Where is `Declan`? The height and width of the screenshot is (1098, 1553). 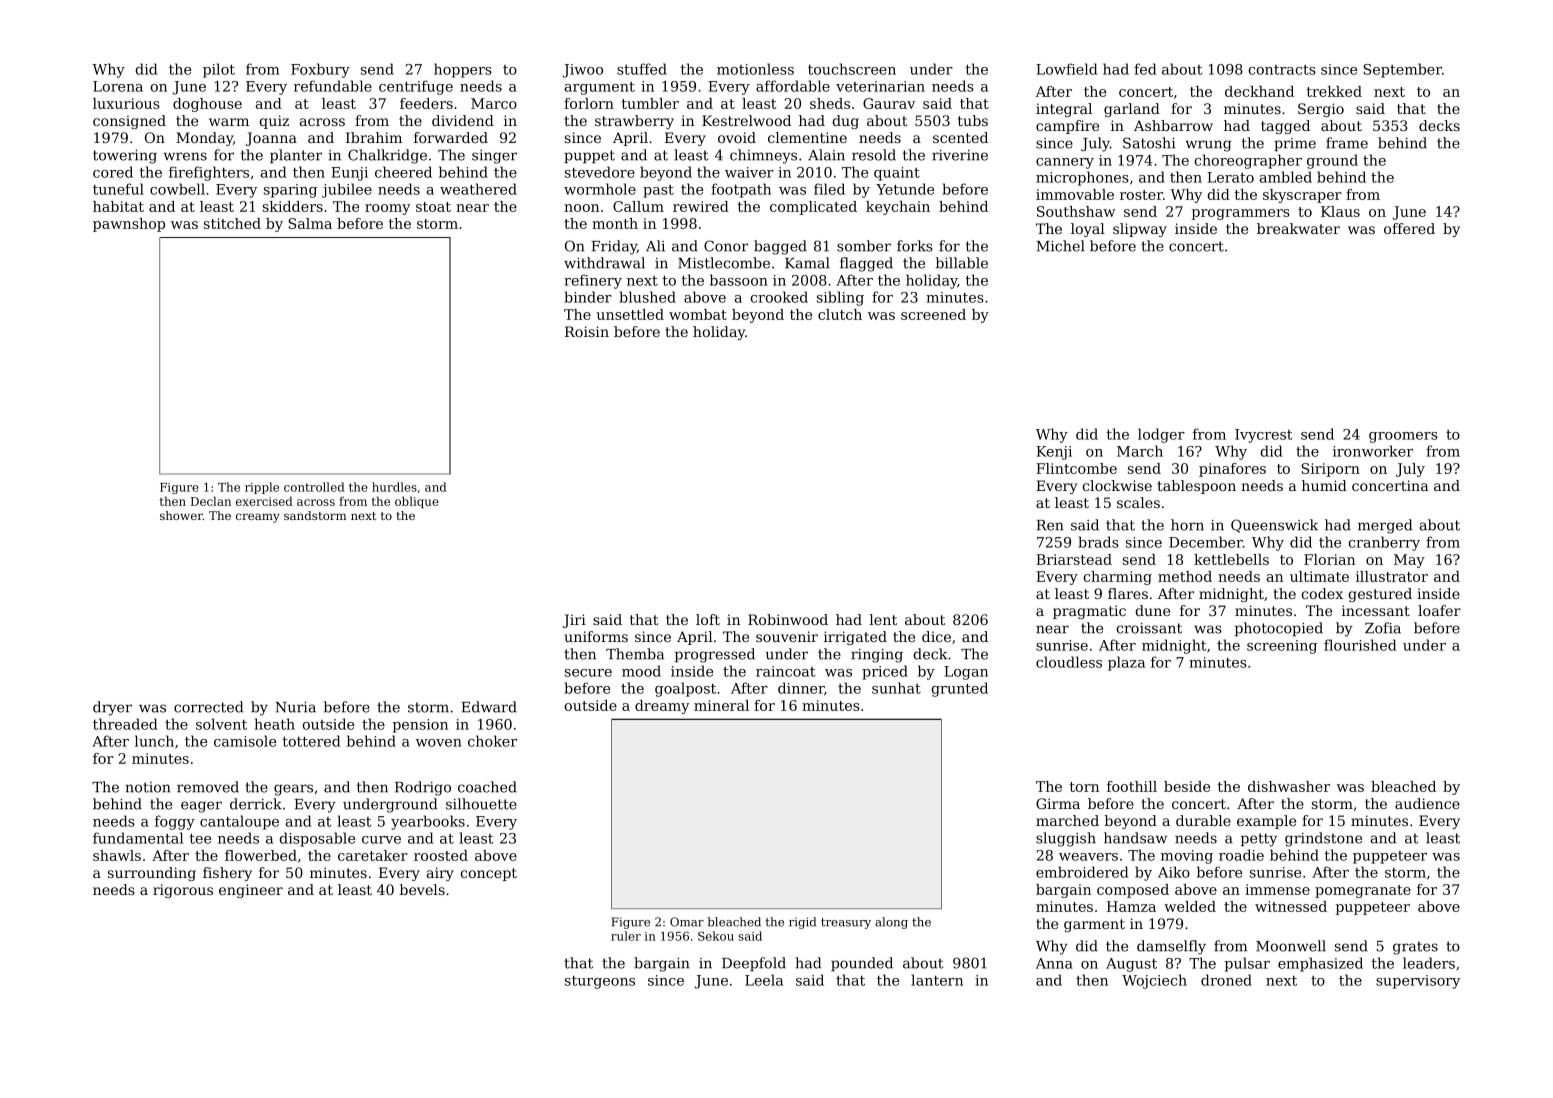
Declan is located at coordinates (211, 501).
